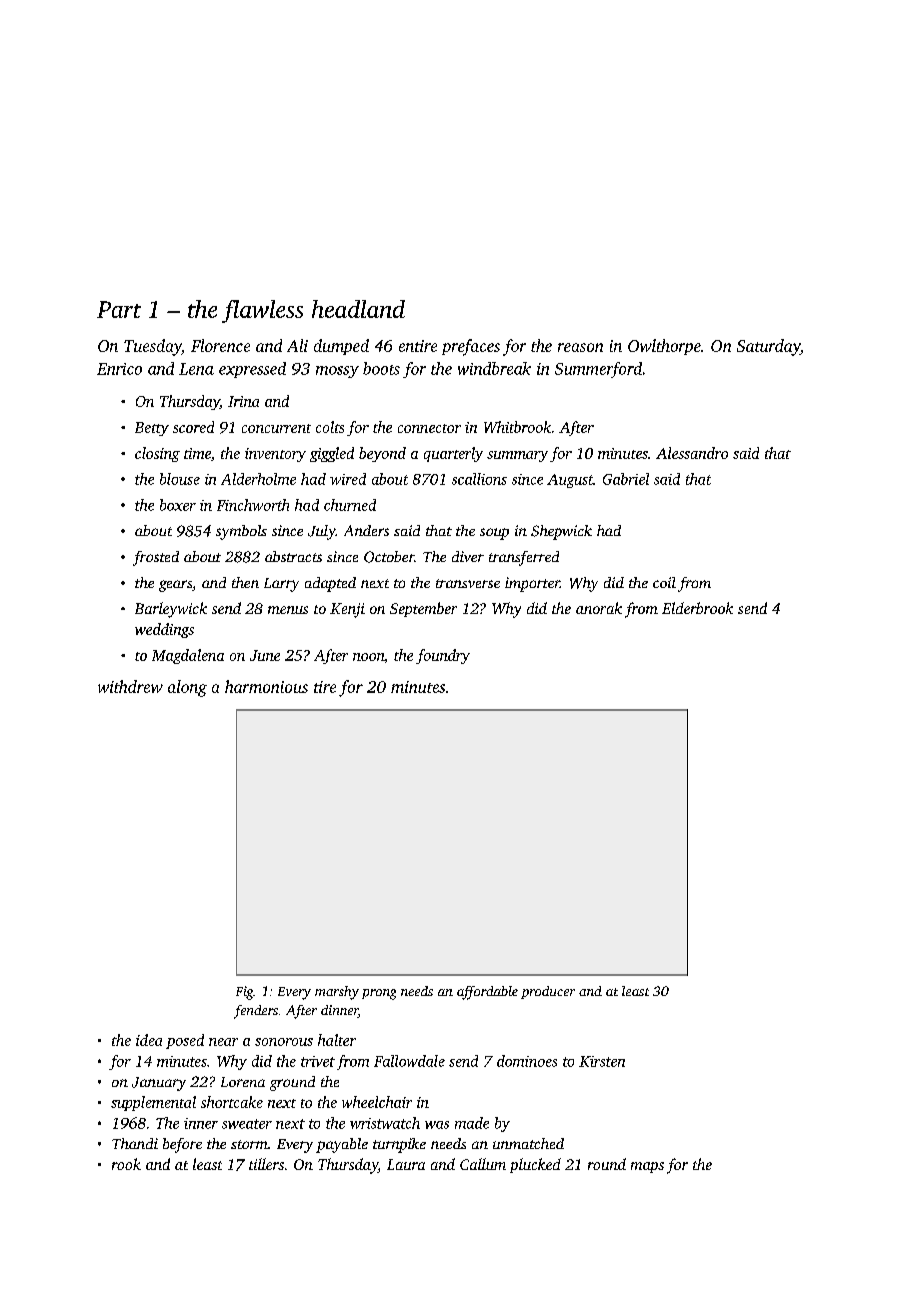 The image size is (924, 1311). I want to click on Owlthorpe, so click(664, 347).
